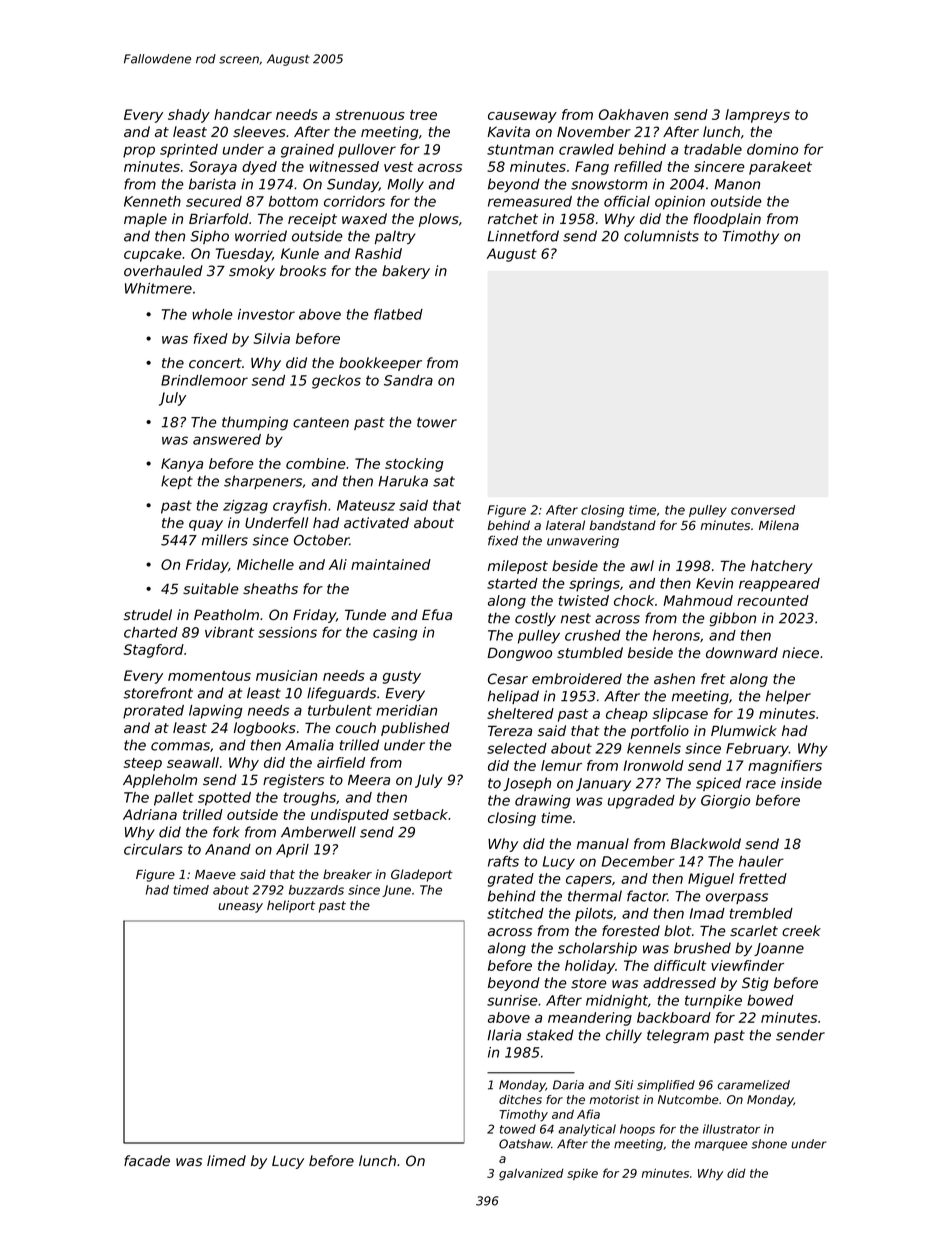 Image resolution: width=952 pixels, height=1233 pixels. I want to click on marquee, so click(721, 1146).
